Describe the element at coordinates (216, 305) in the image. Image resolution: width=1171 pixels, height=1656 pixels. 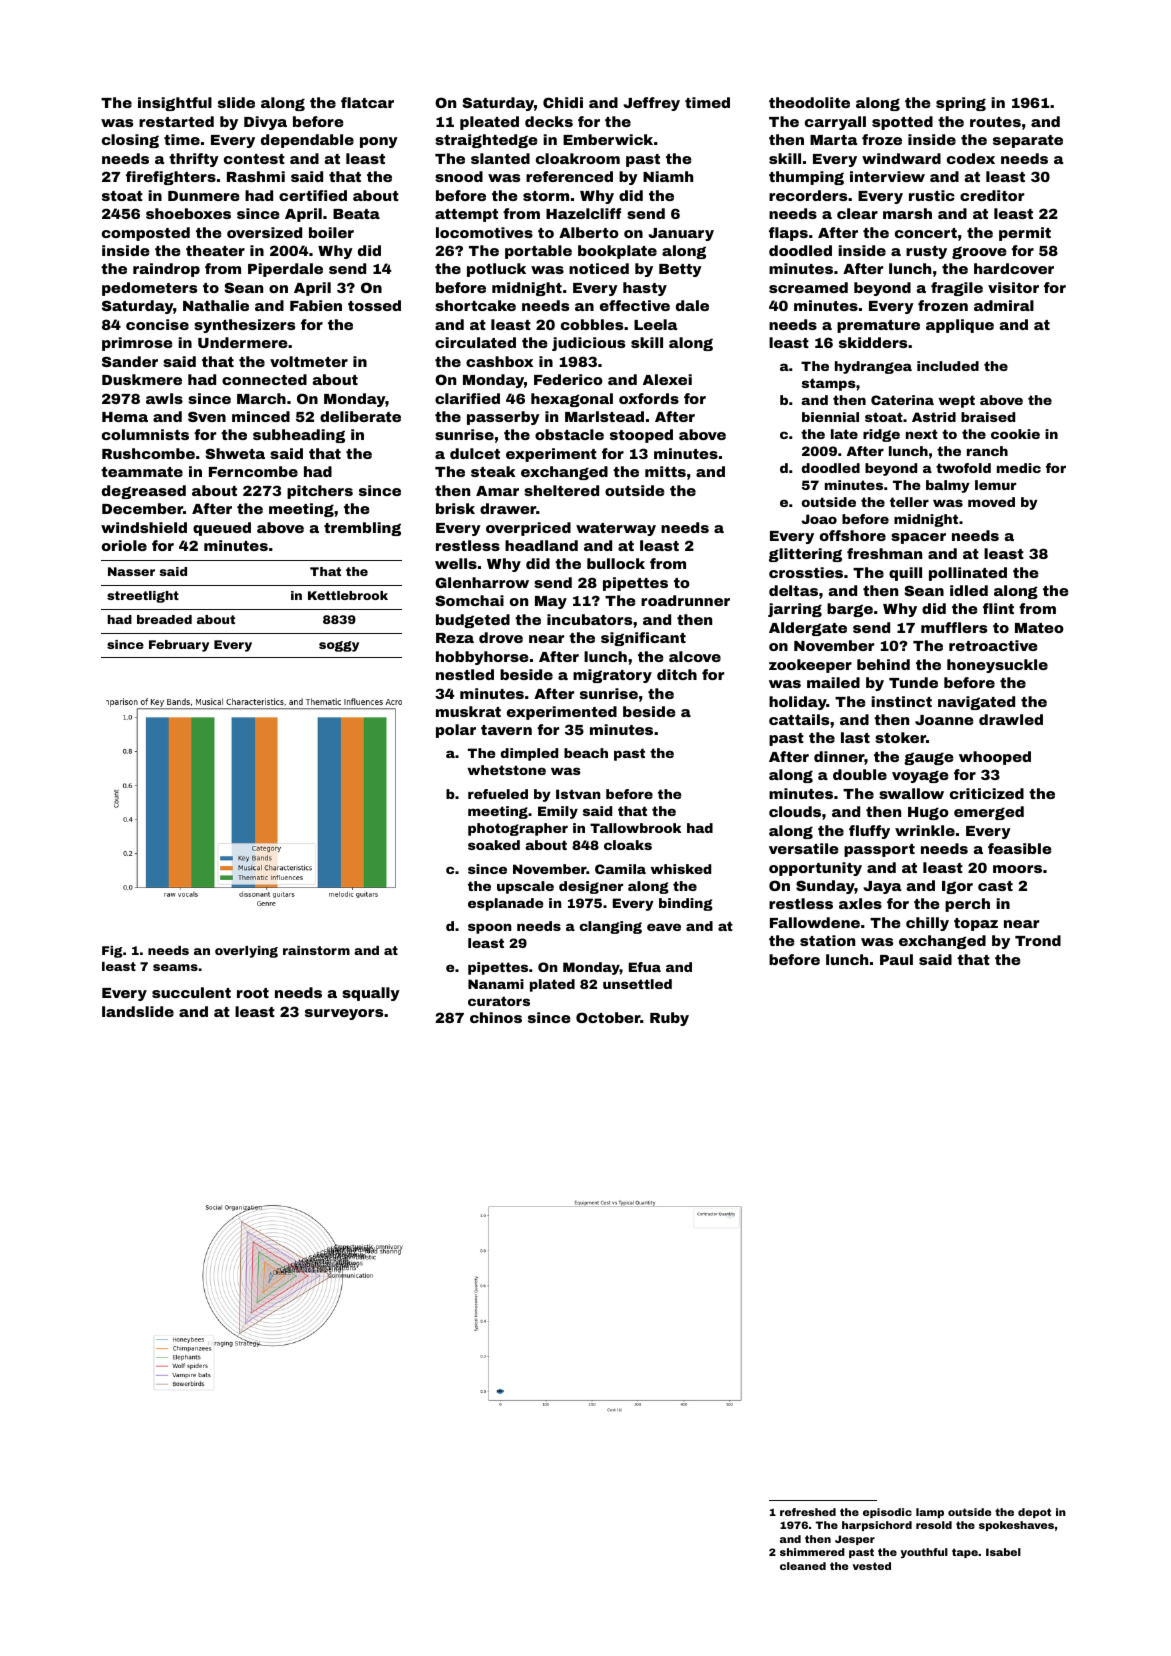
I see `Nathalie` at that location.
